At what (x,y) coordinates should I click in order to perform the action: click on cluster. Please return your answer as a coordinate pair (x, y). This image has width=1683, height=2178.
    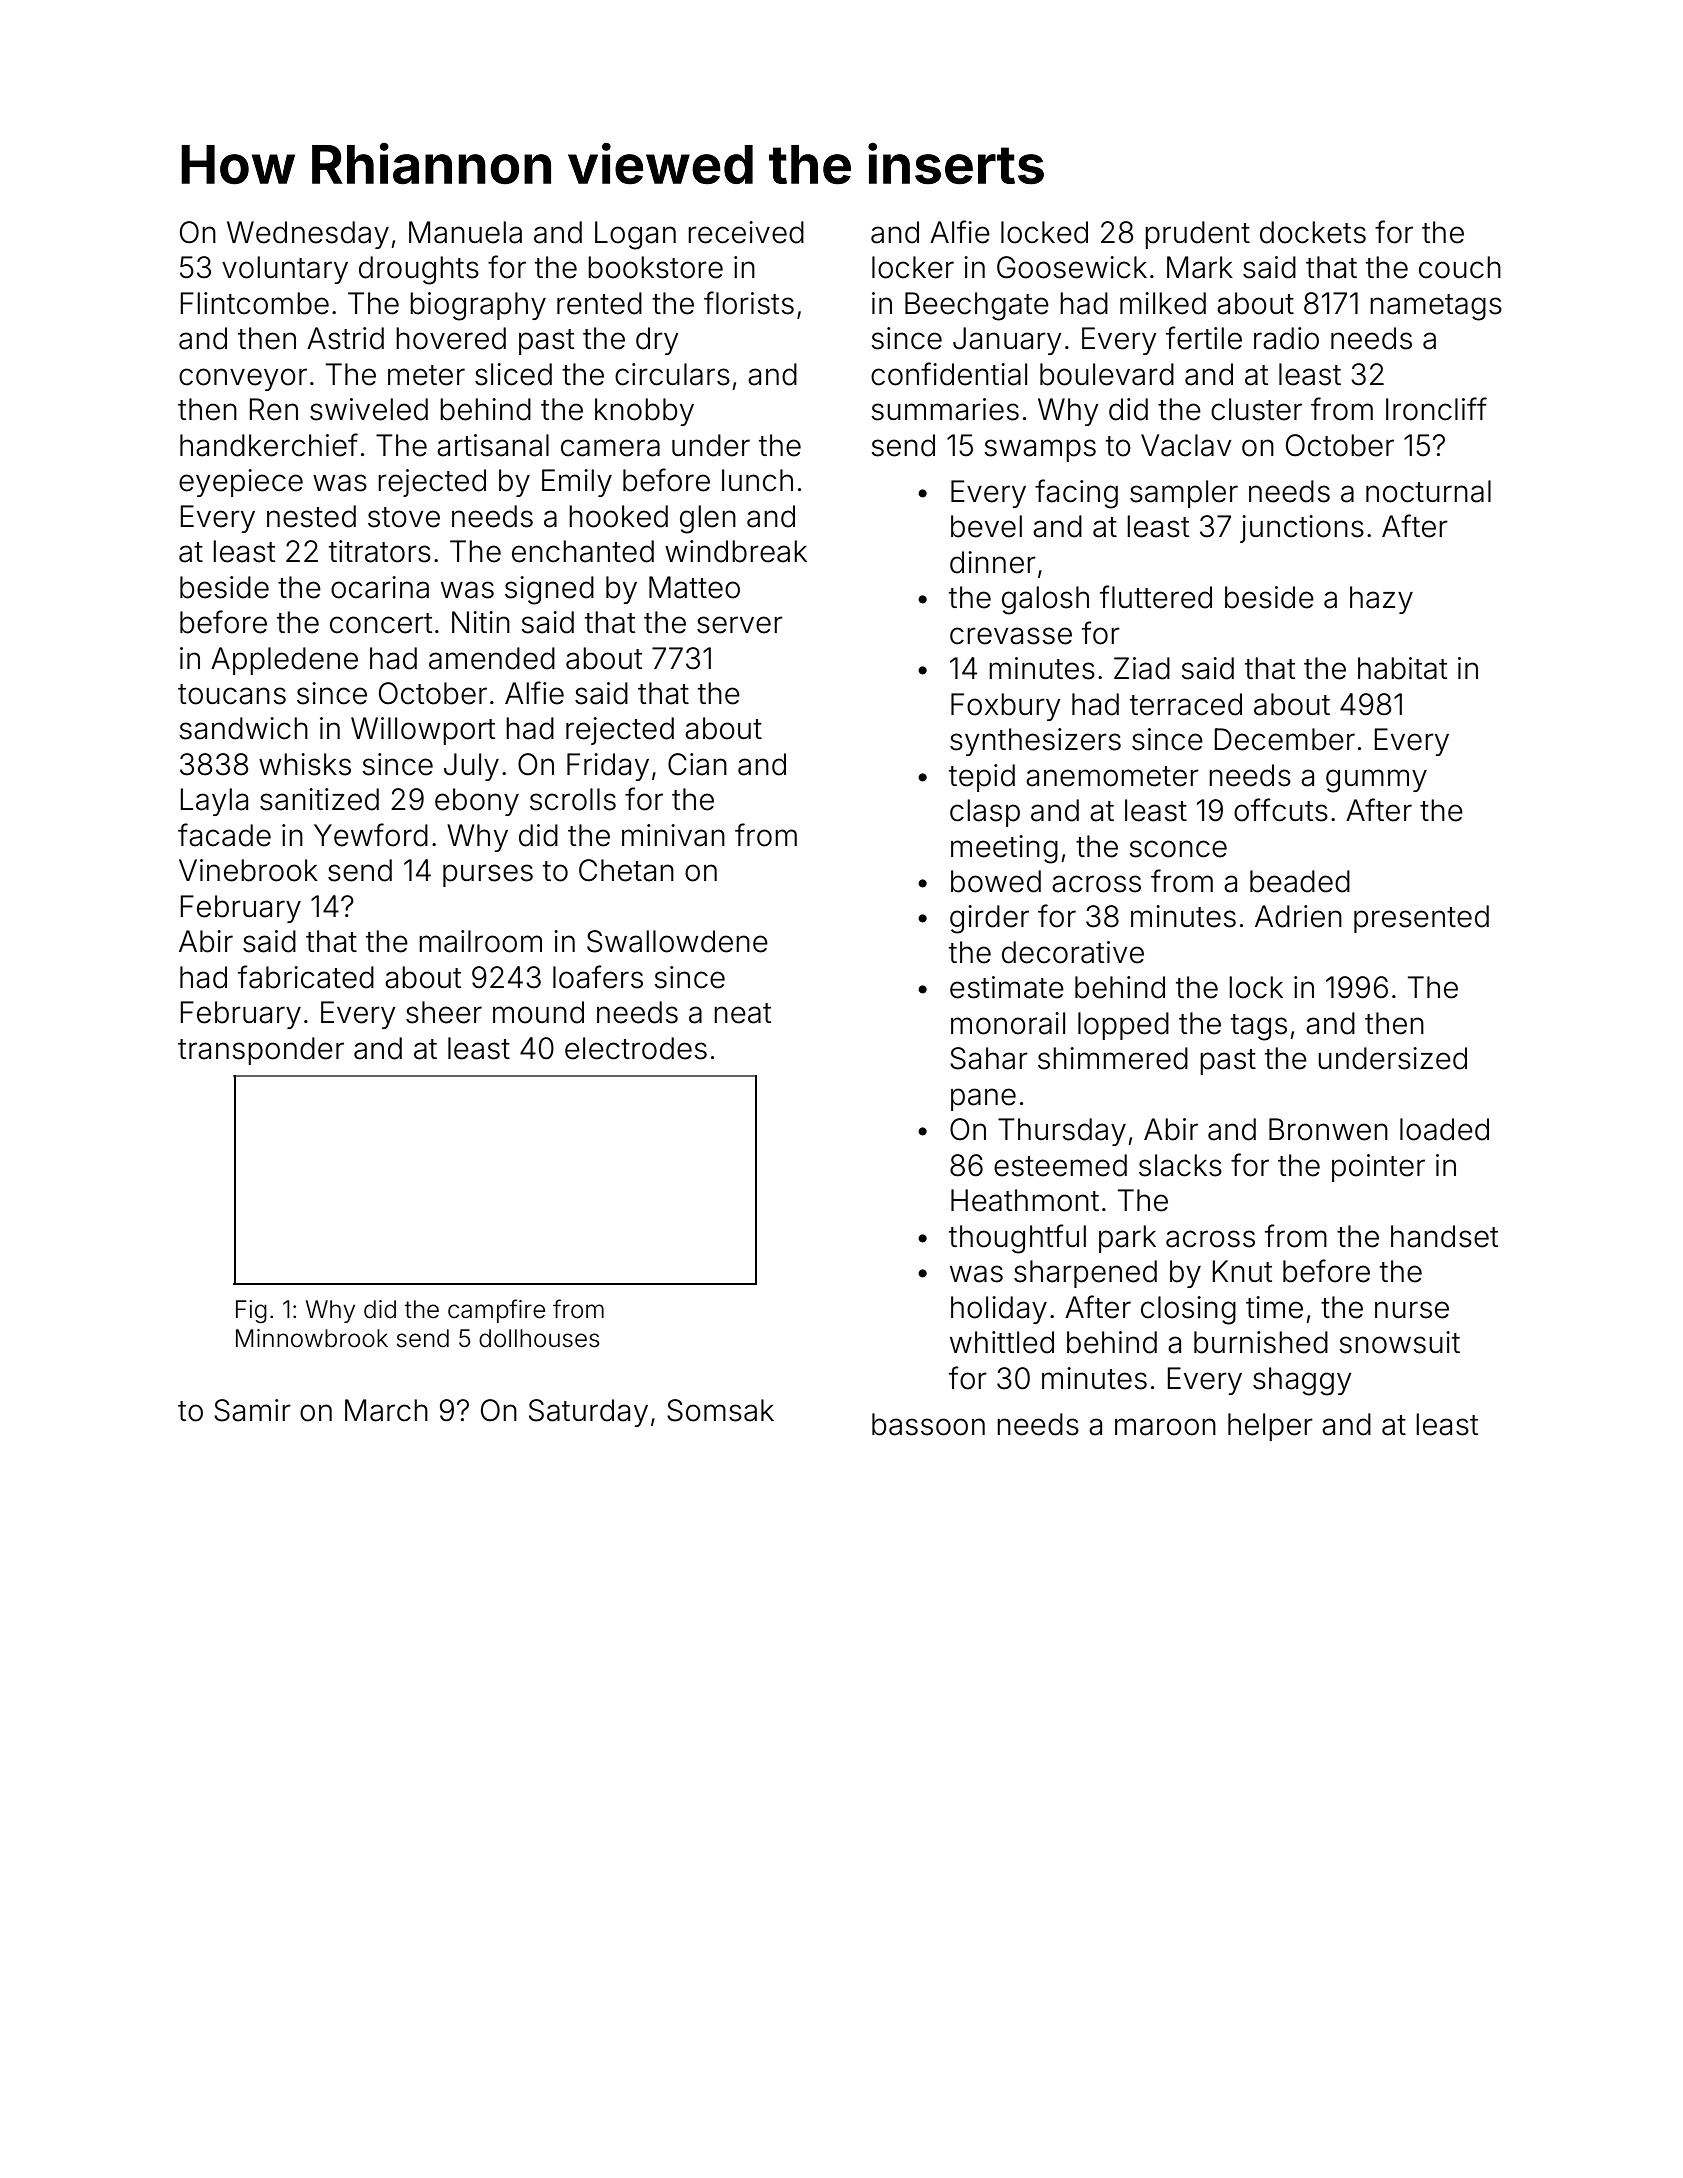
    Looking at the image, I should click on (1256, 409).
